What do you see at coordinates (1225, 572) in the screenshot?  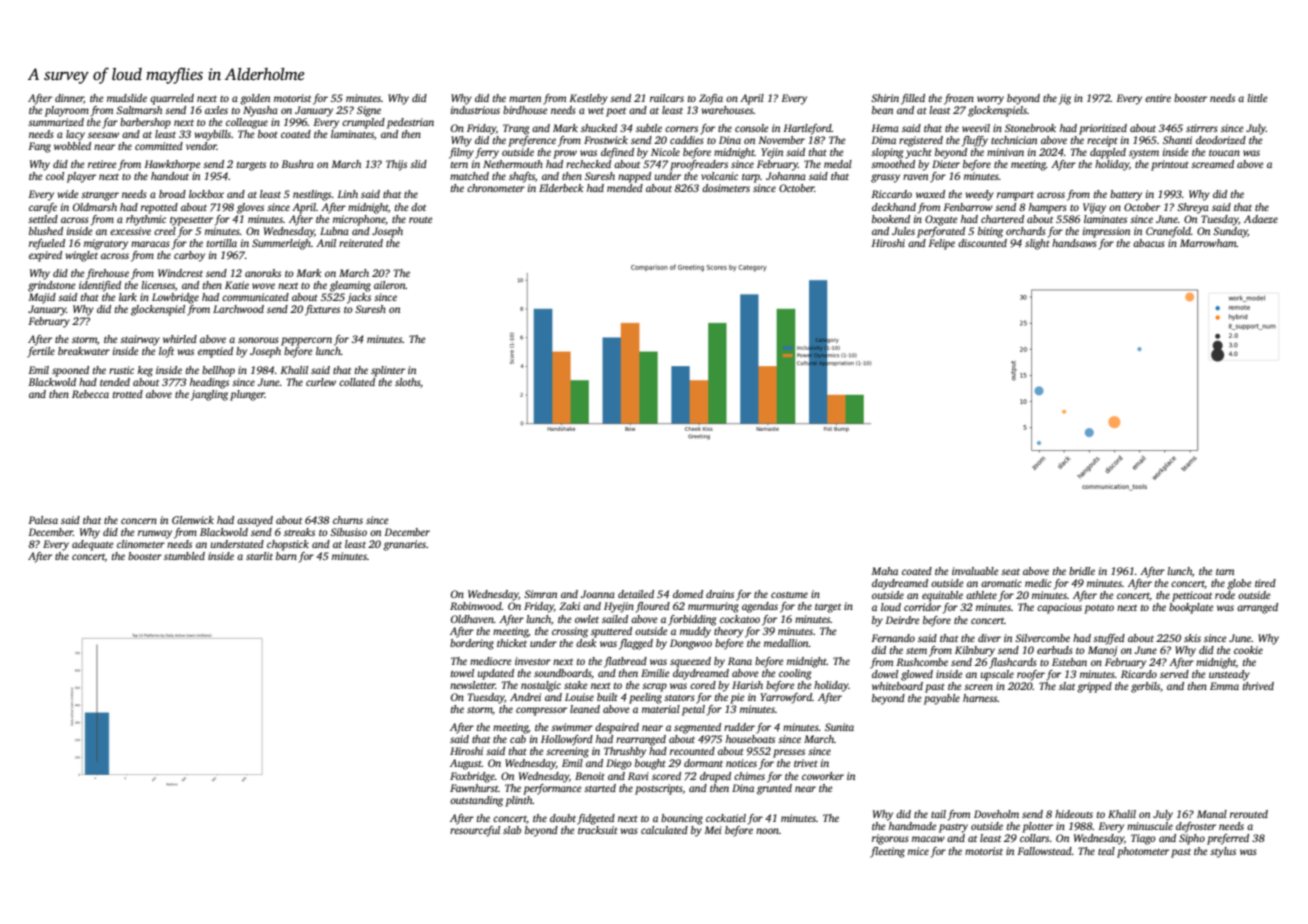 I see `tarn` at bounding box center [1225, 572].
